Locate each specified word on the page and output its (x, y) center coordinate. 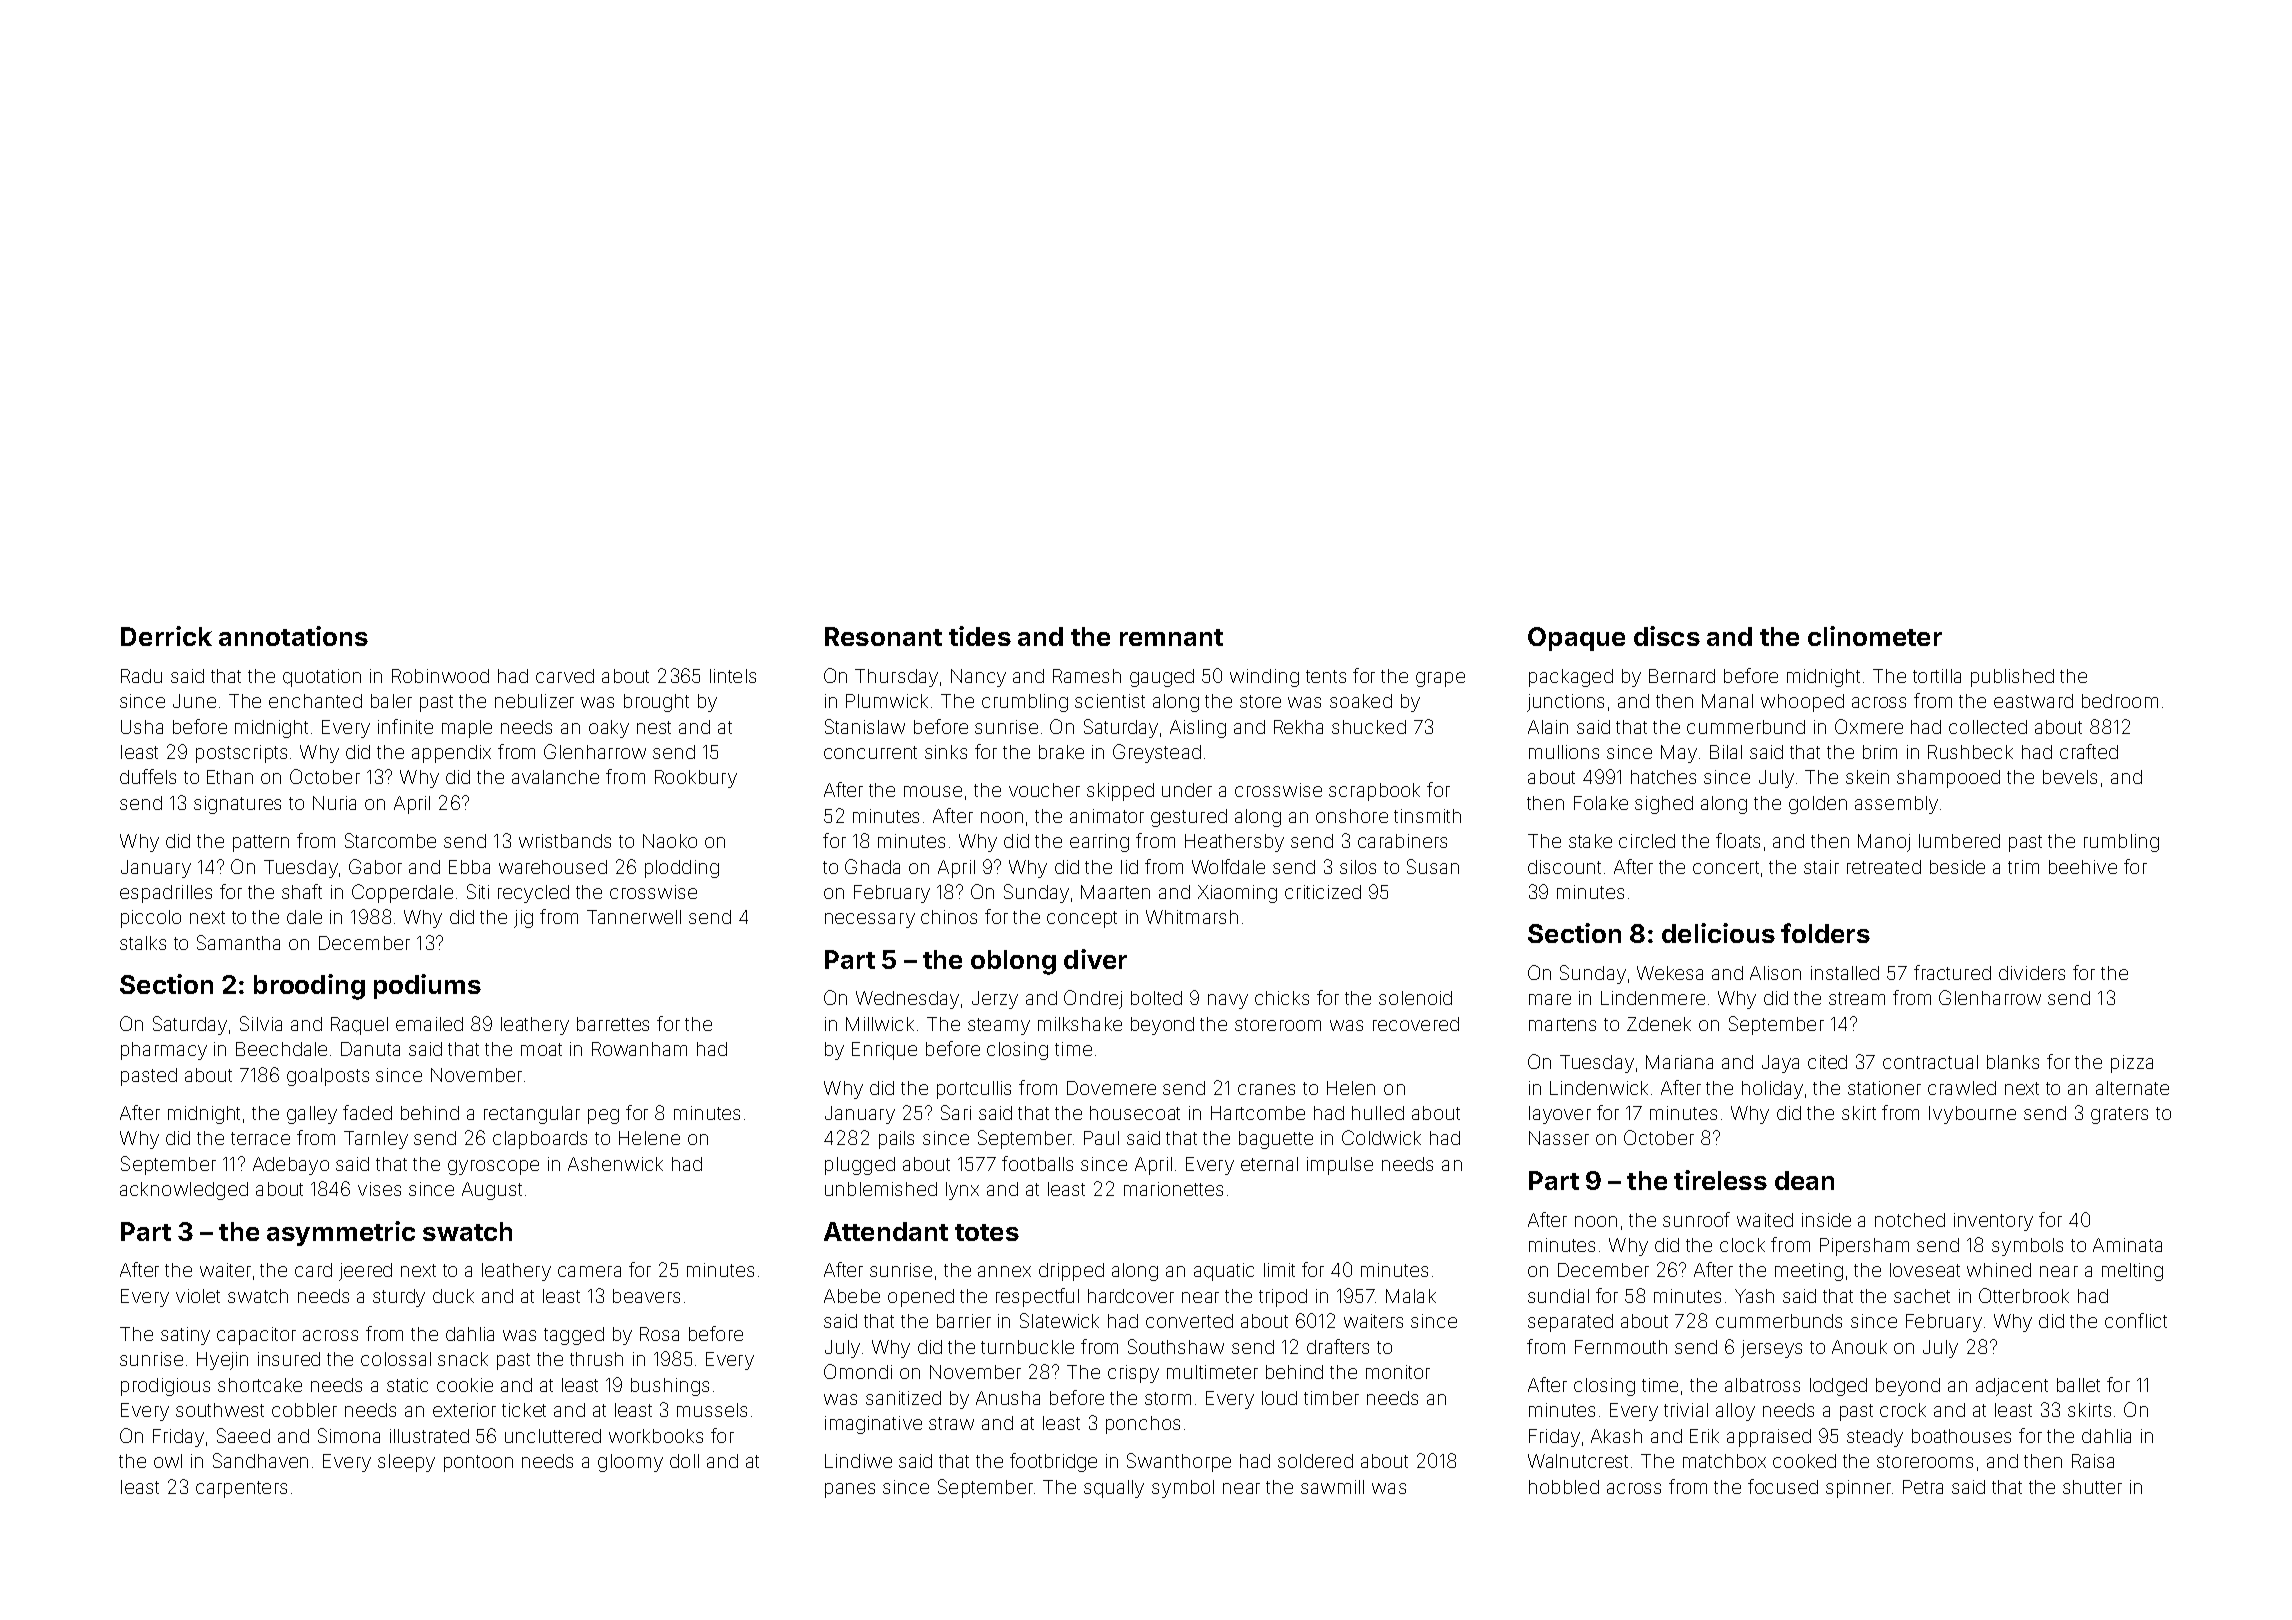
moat (541, 1049)
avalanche (555, 777)
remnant (1171, 637)
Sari (956, 1112)
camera (589, 1271)
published (2012, 678)
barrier (964, 1321)
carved (565, 676)
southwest (220, 1410)
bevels (2070, 777)
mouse (933, 791)
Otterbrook (2024, 1295)
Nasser (1559, 1138)
